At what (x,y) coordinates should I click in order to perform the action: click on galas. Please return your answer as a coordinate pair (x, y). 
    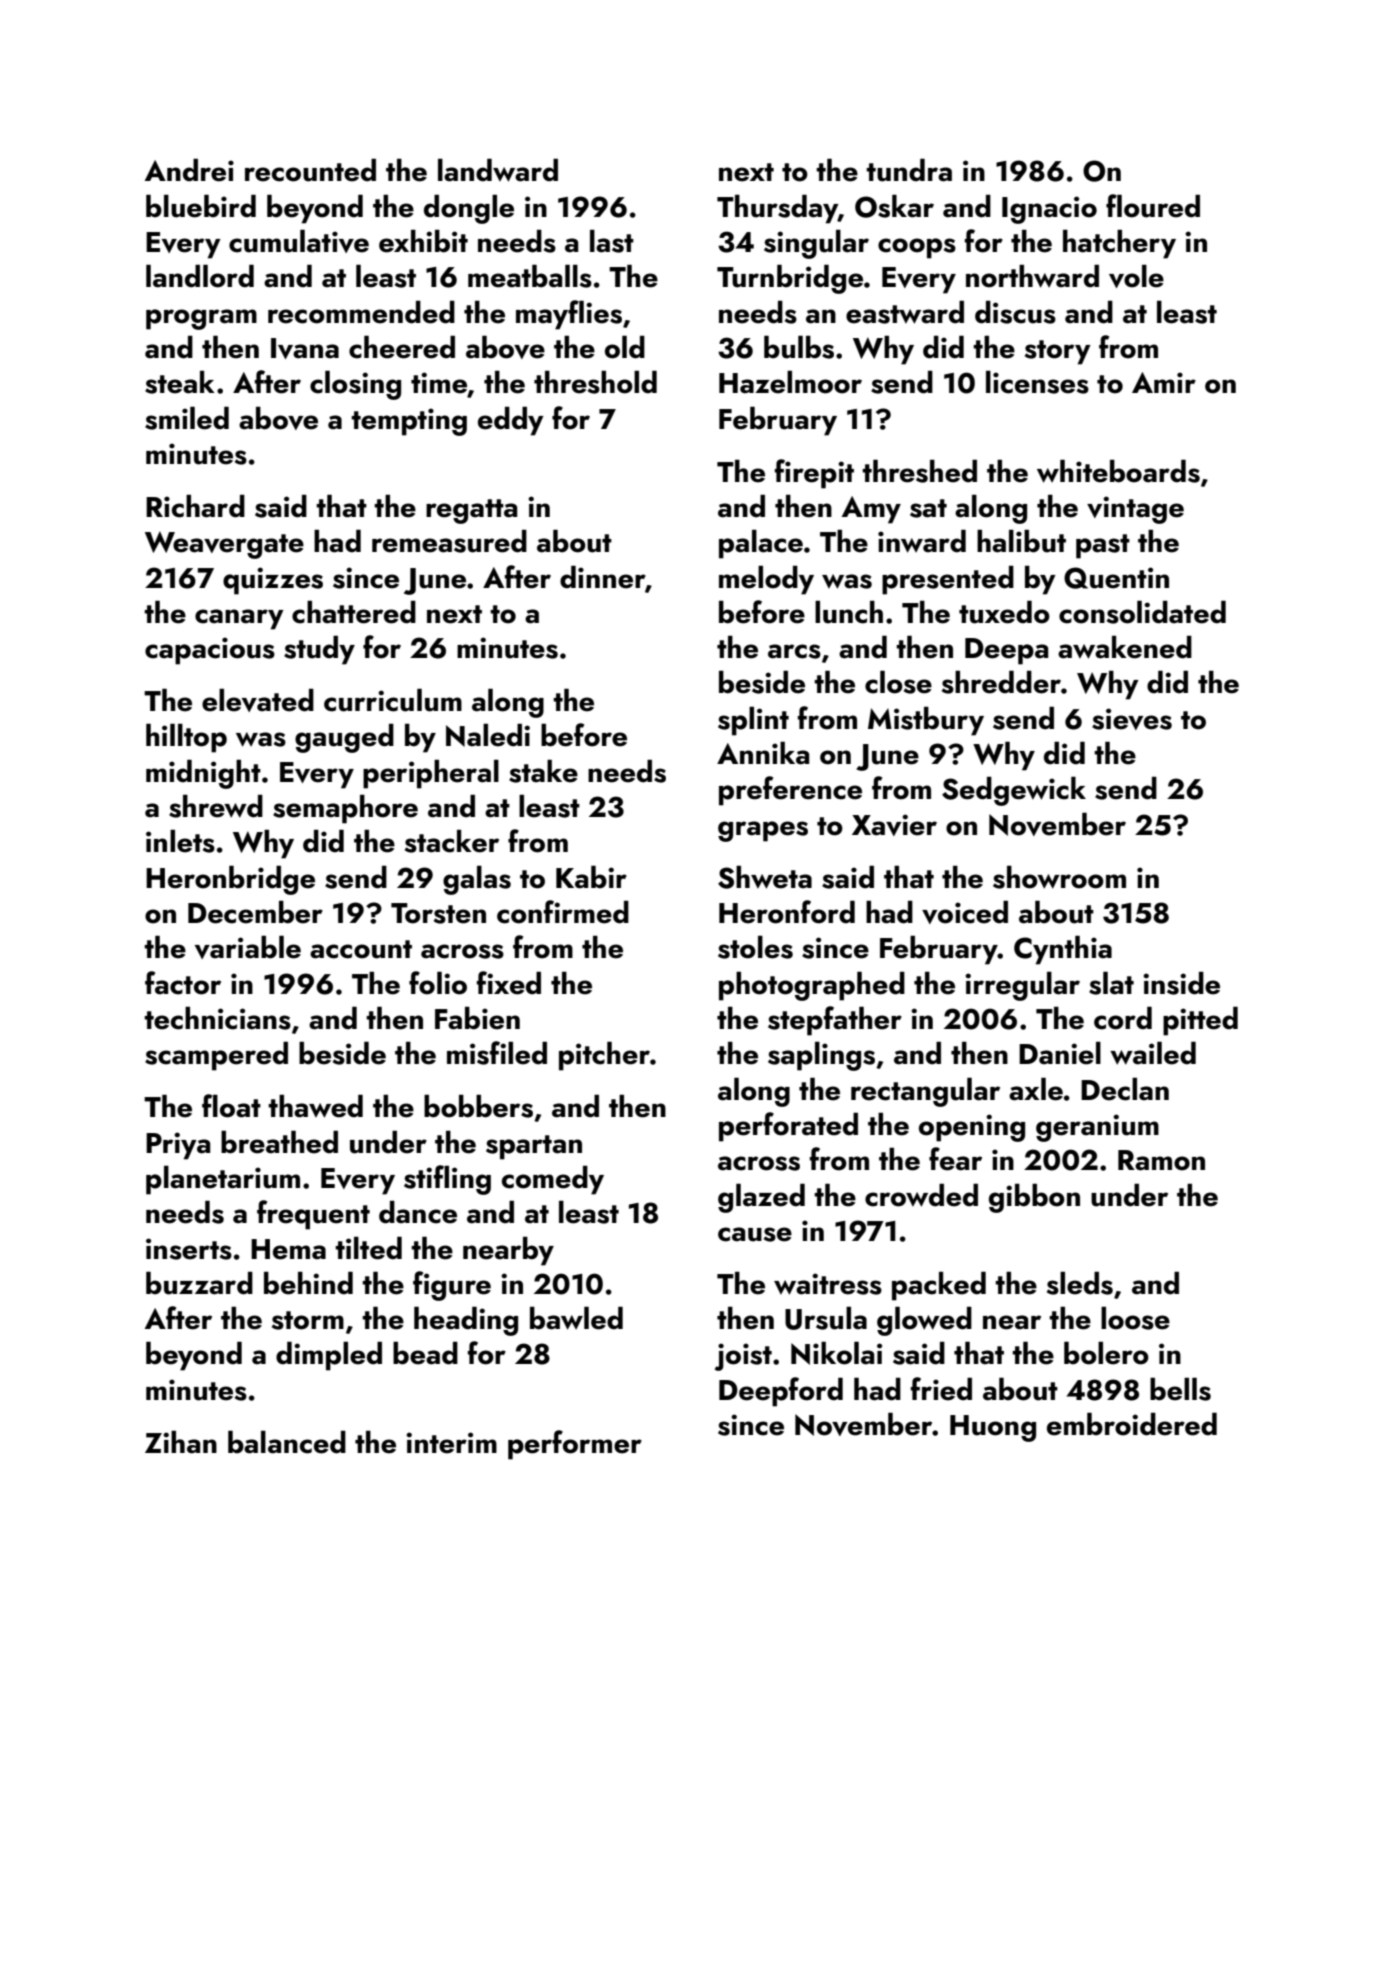
    Looking at the image, I should click on (477, 880).
